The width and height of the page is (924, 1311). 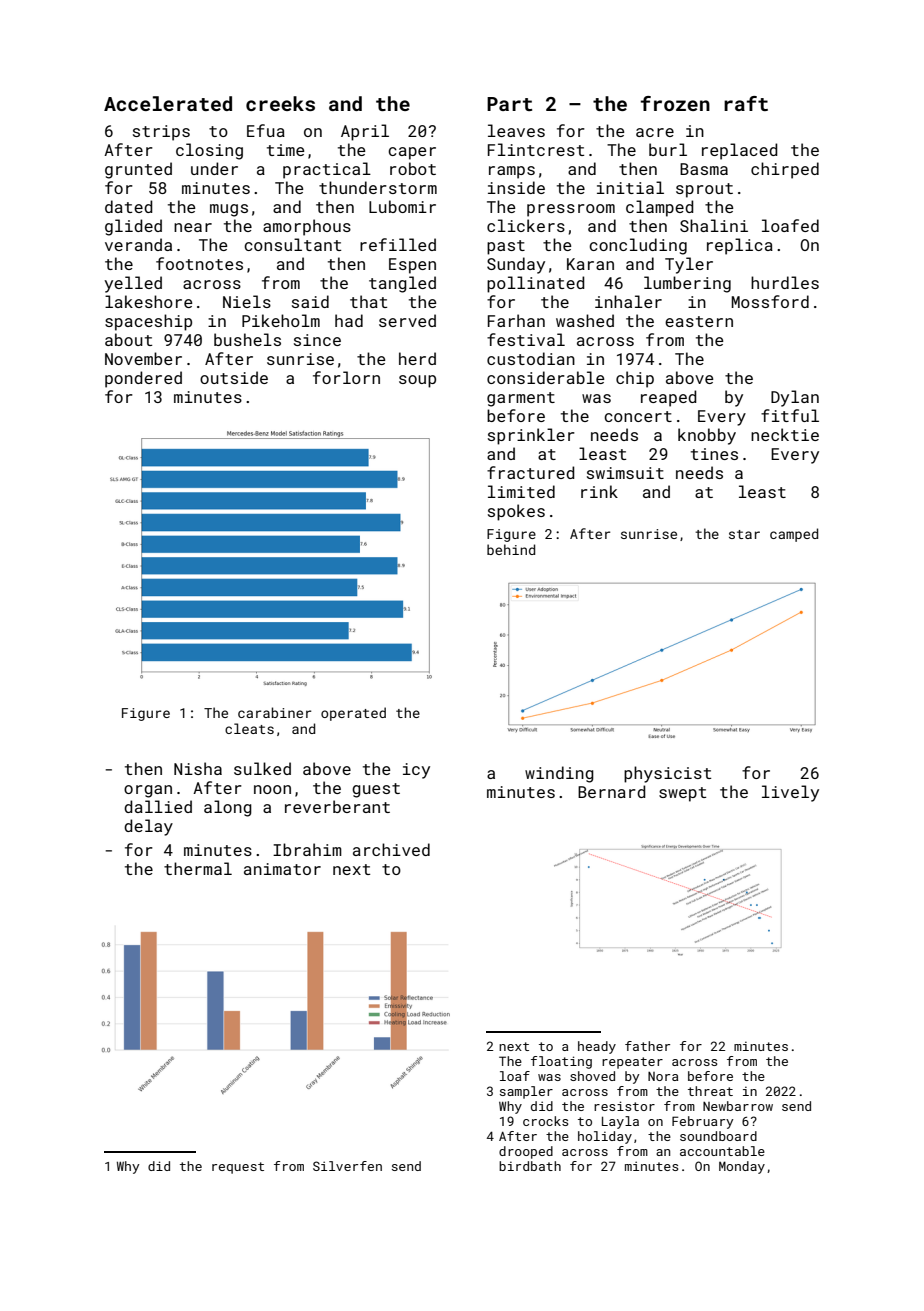 I want to click on raft, so click(x=746, y=103).
